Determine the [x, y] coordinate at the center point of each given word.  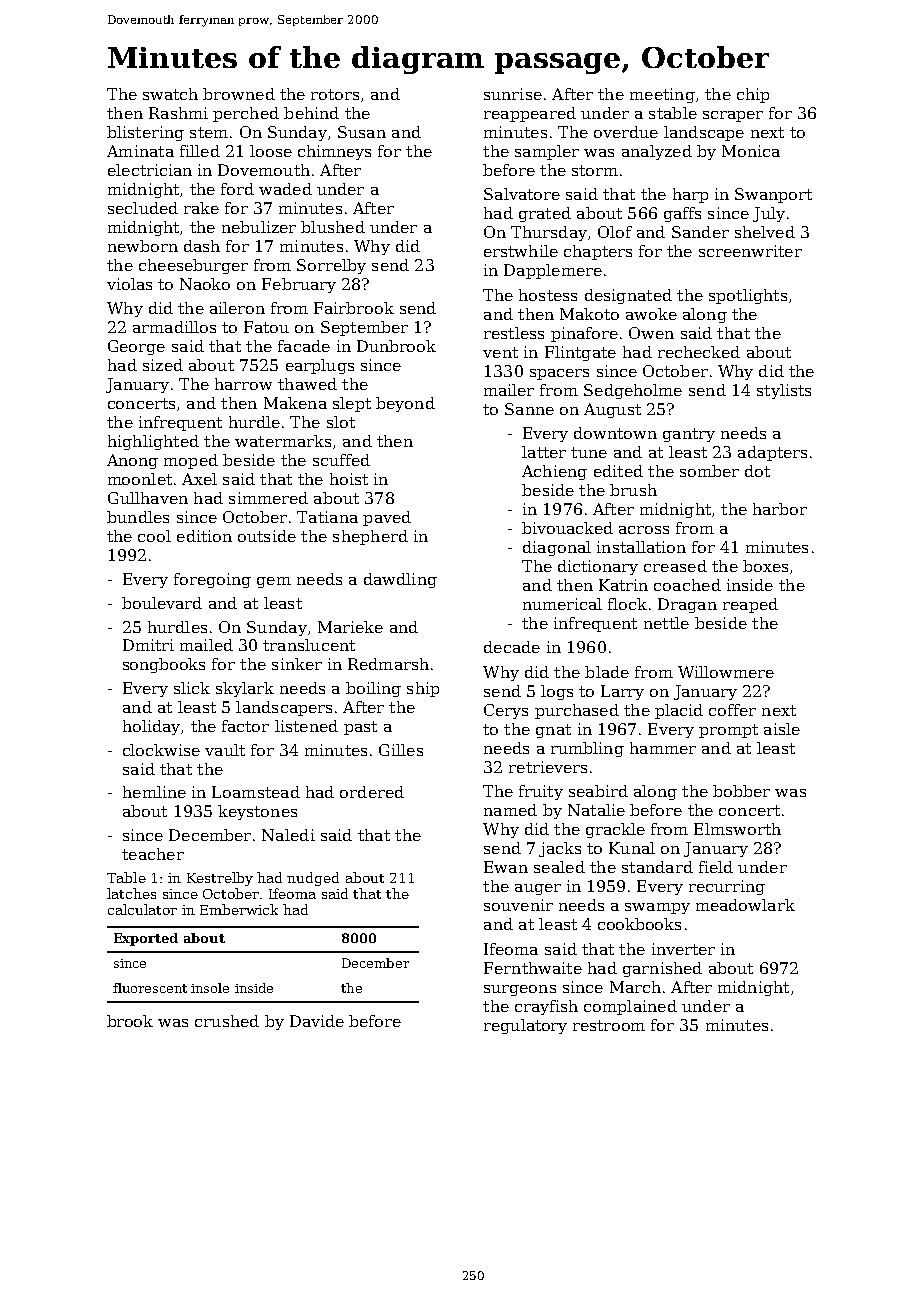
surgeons [520, 990]
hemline [154, 792]
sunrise [513, 94]
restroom [609, 1025]
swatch [170, 94]
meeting [662, 95]
